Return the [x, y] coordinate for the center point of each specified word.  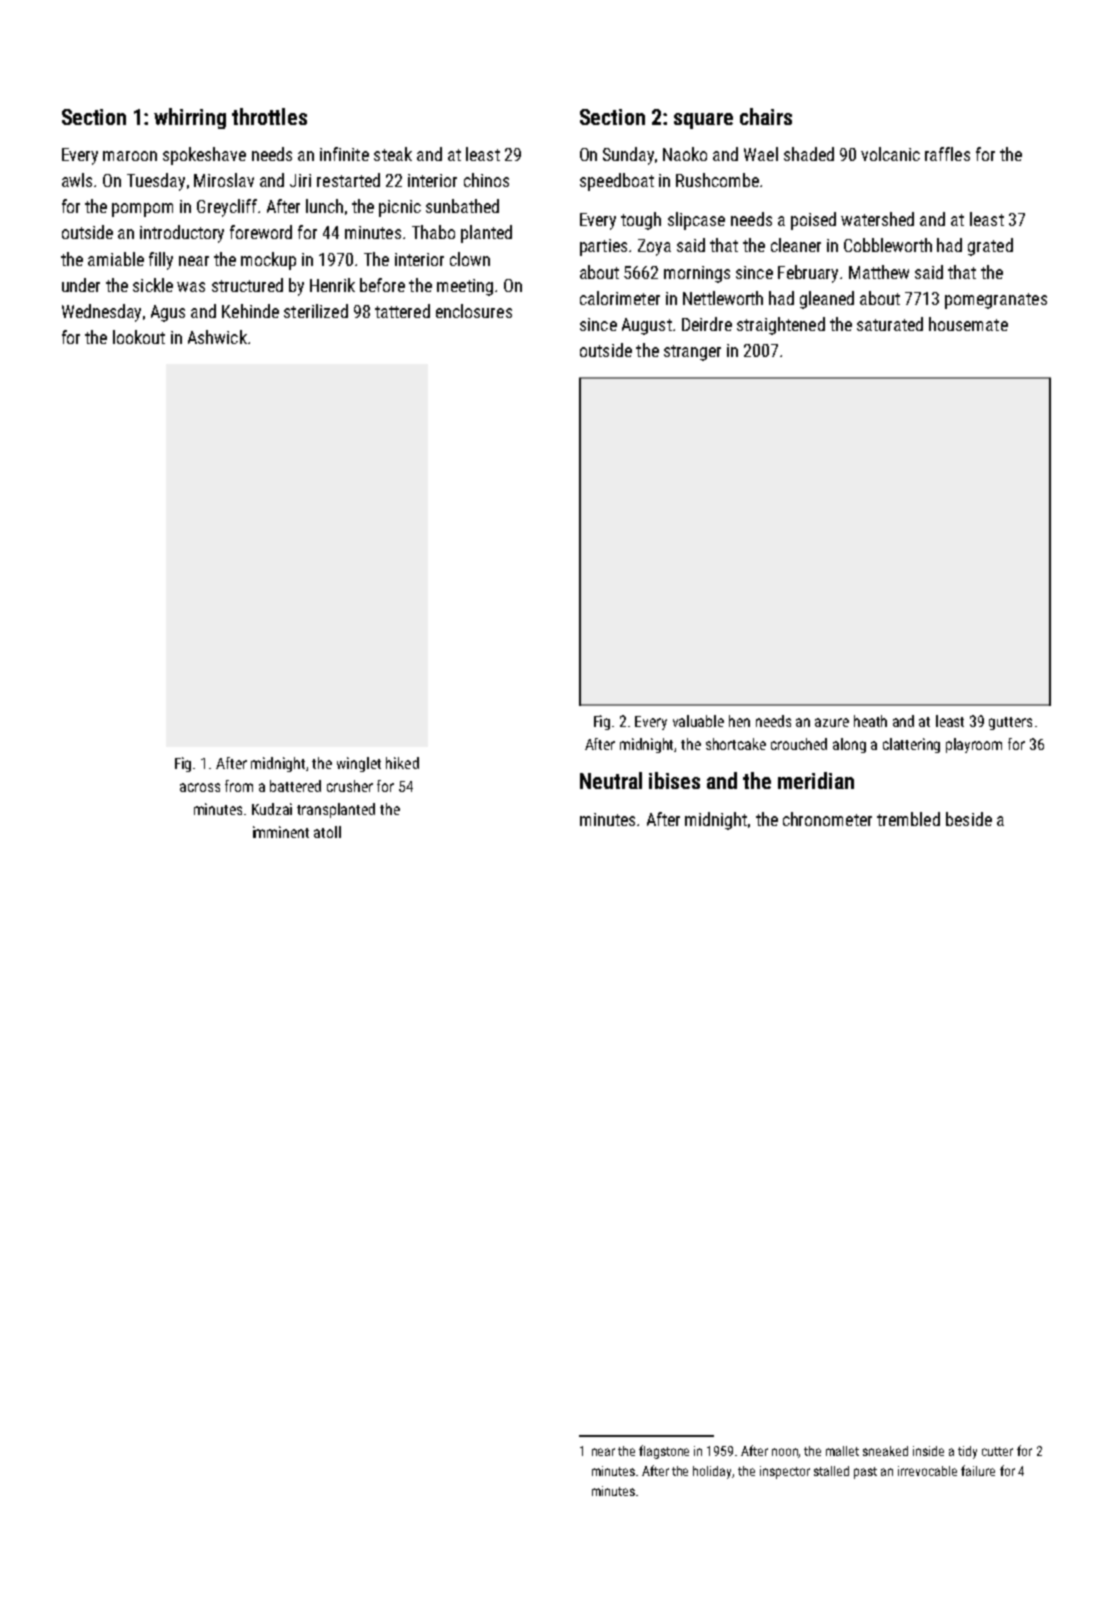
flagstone [664, 1452]
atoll [327, 832]
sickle [153, 285]
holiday [712, 1472]
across [200, 787]
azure [832, 722]
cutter [997, 1451]
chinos [486, 180]
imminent [281, 832]
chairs [766, 116]
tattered [402, 311]
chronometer [827, 819]
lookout [139, 337]
